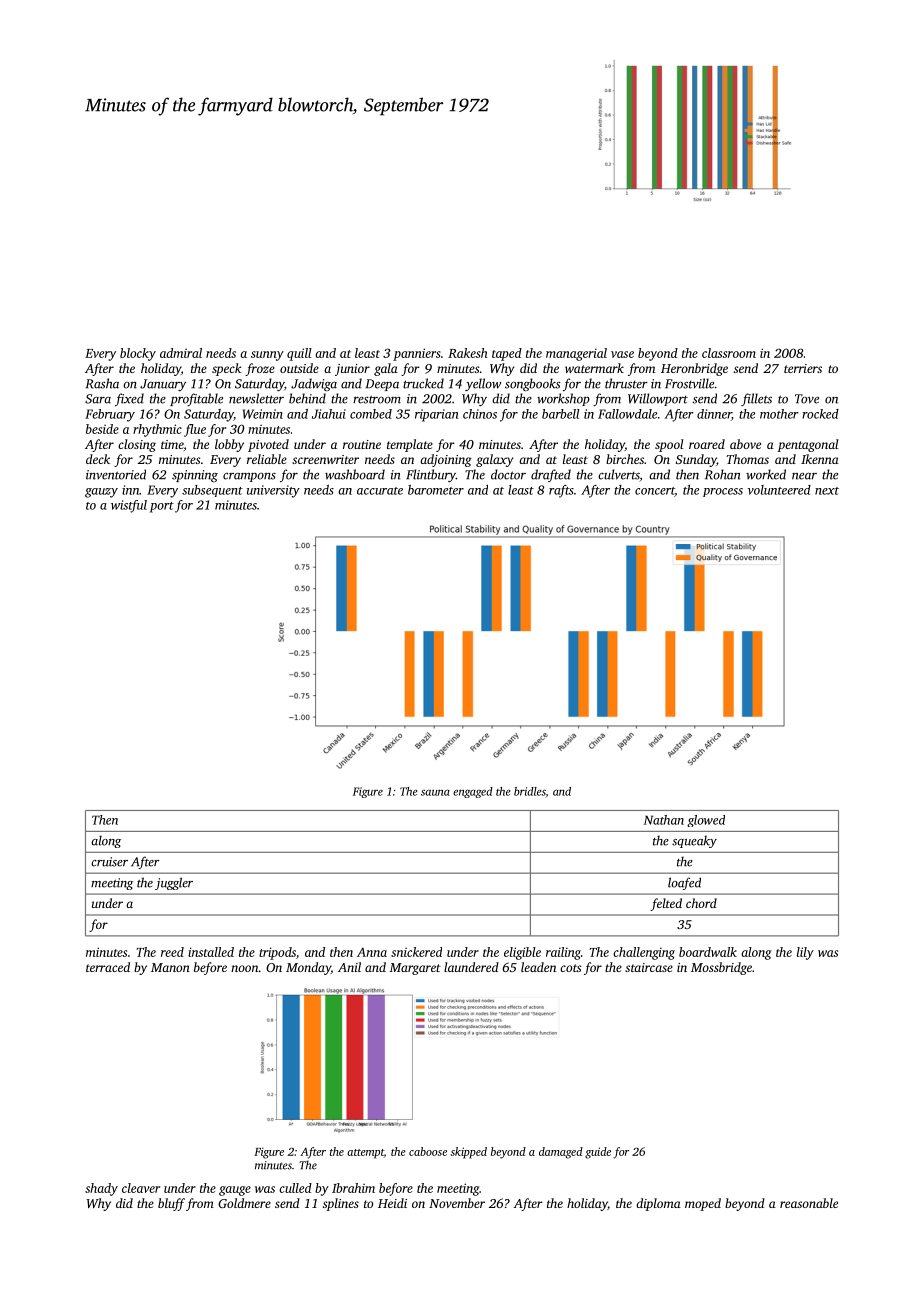  Describe the element at coordinates (212, 491) in the screenshot. I see `subsequent` at that location.
